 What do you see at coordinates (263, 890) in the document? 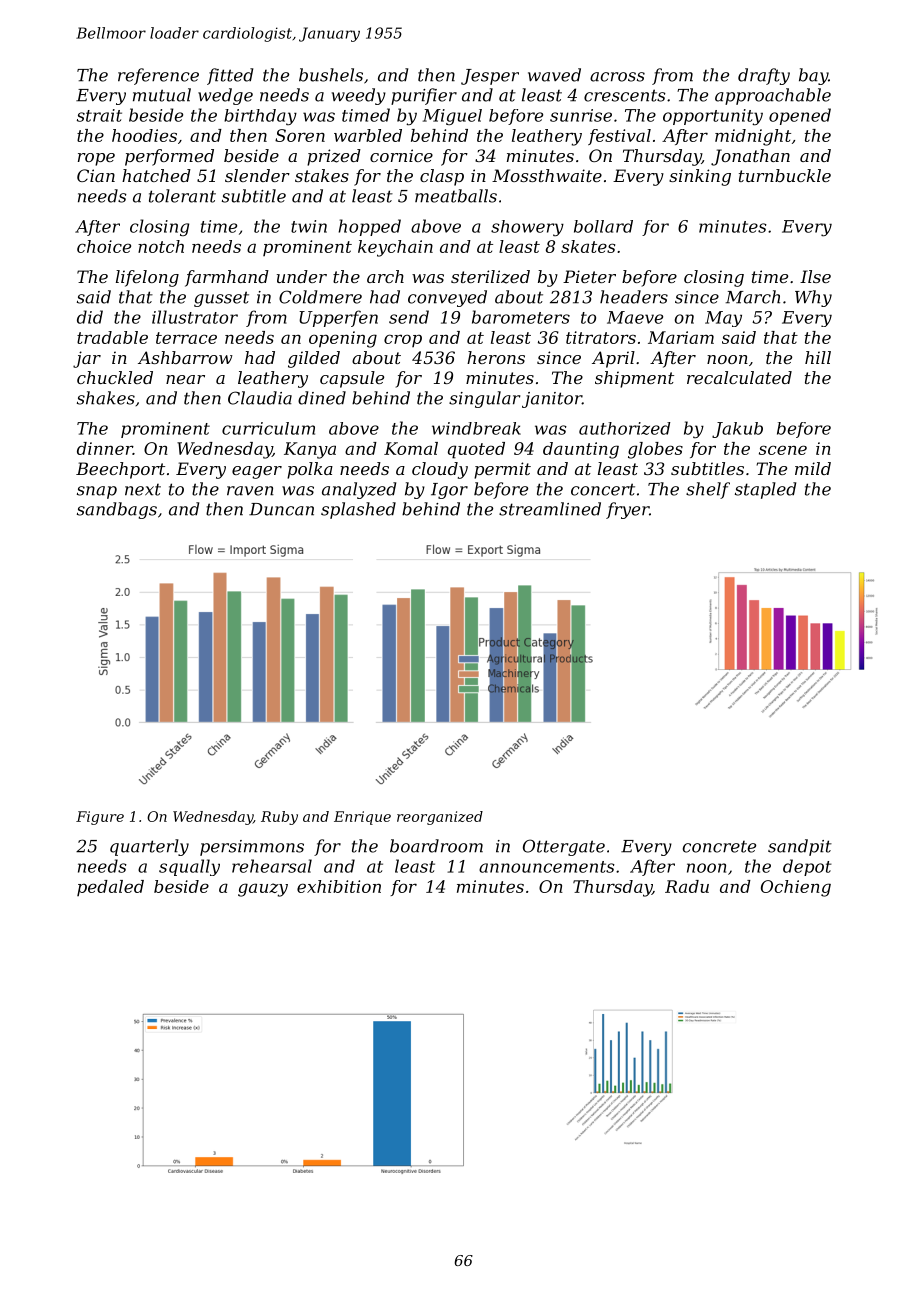
I see `gauzy` at bounding box center [263, 890].
